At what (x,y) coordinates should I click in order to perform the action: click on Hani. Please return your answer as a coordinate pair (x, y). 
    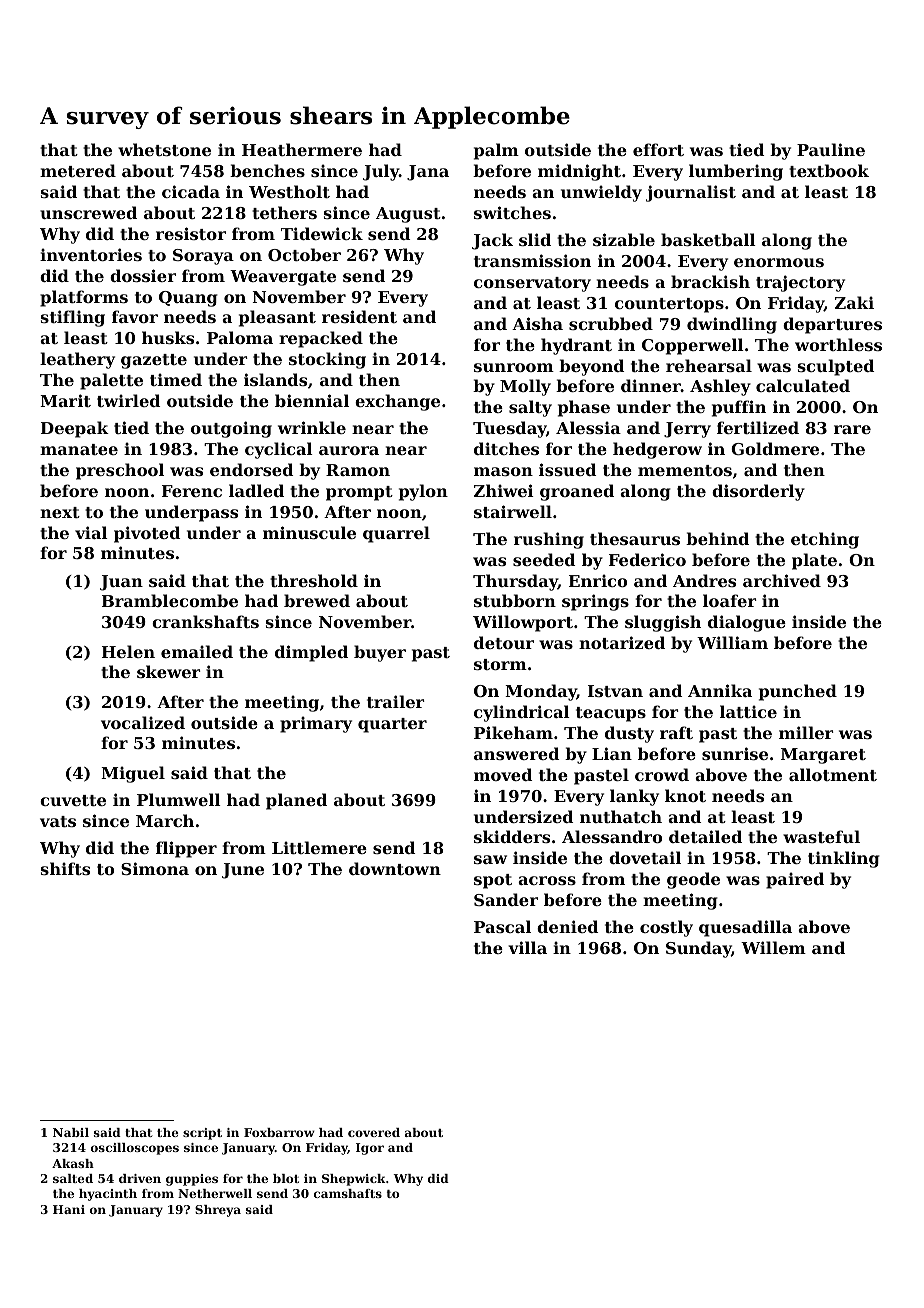
    Looking at the image, I should click on (69, 1209).
